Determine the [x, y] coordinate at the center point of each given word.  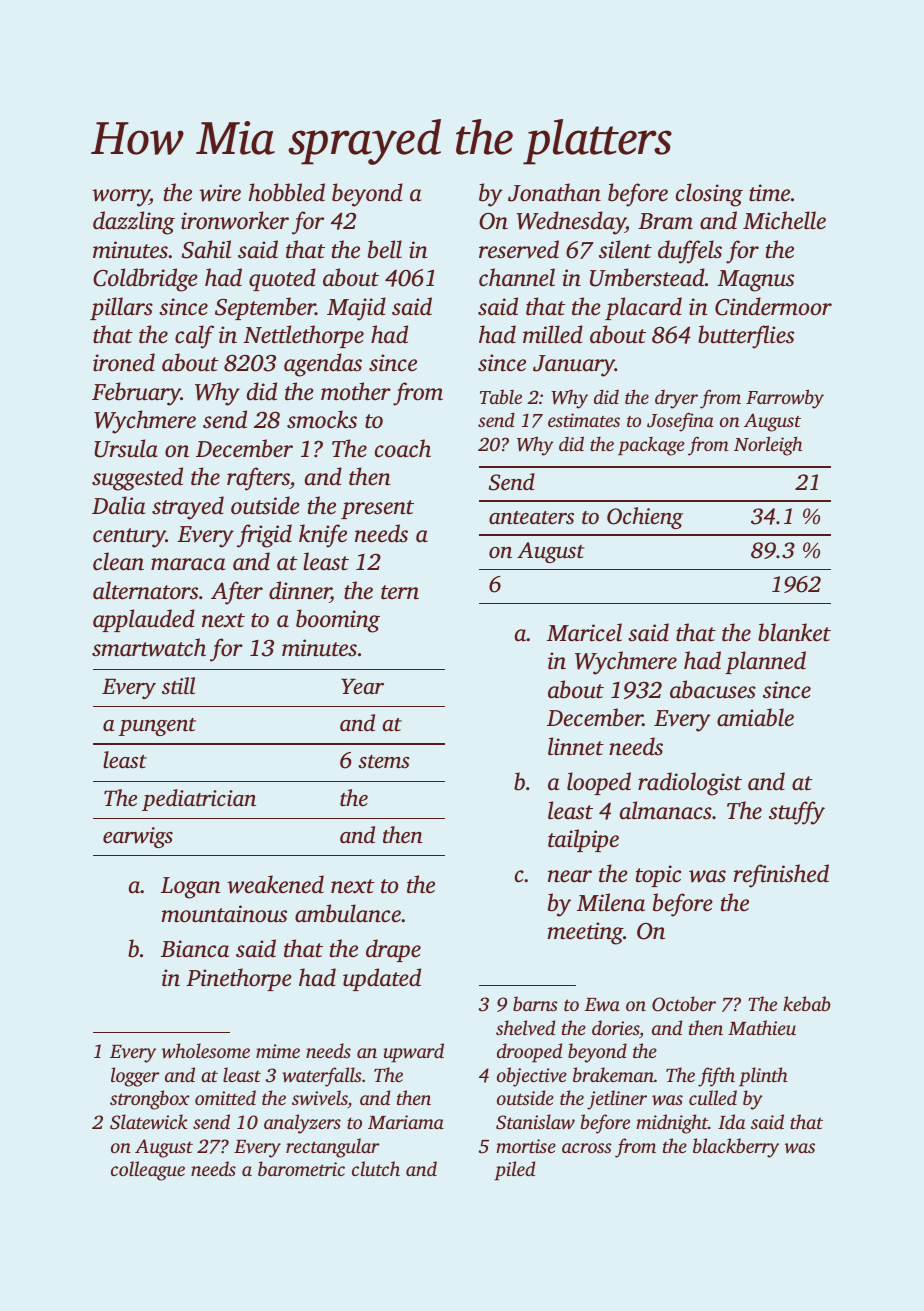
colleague [148, 1171]
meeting [585, 933]
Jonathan [554, 192]
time [769, 193]
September [265, 308]
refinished [781, 876]
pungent [157, 727]
